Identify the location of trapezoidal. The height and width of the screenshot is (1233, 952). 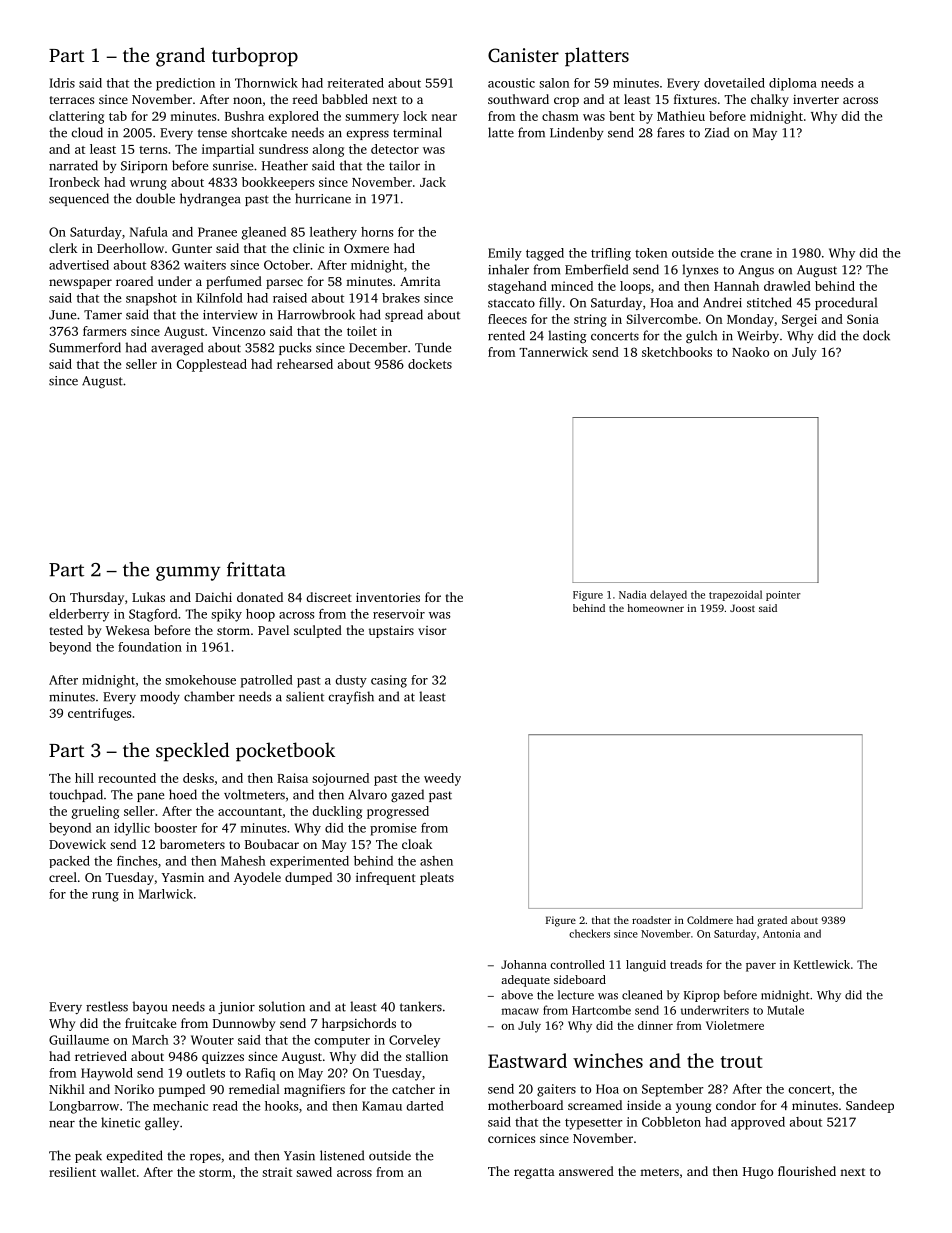
(735, 595).
